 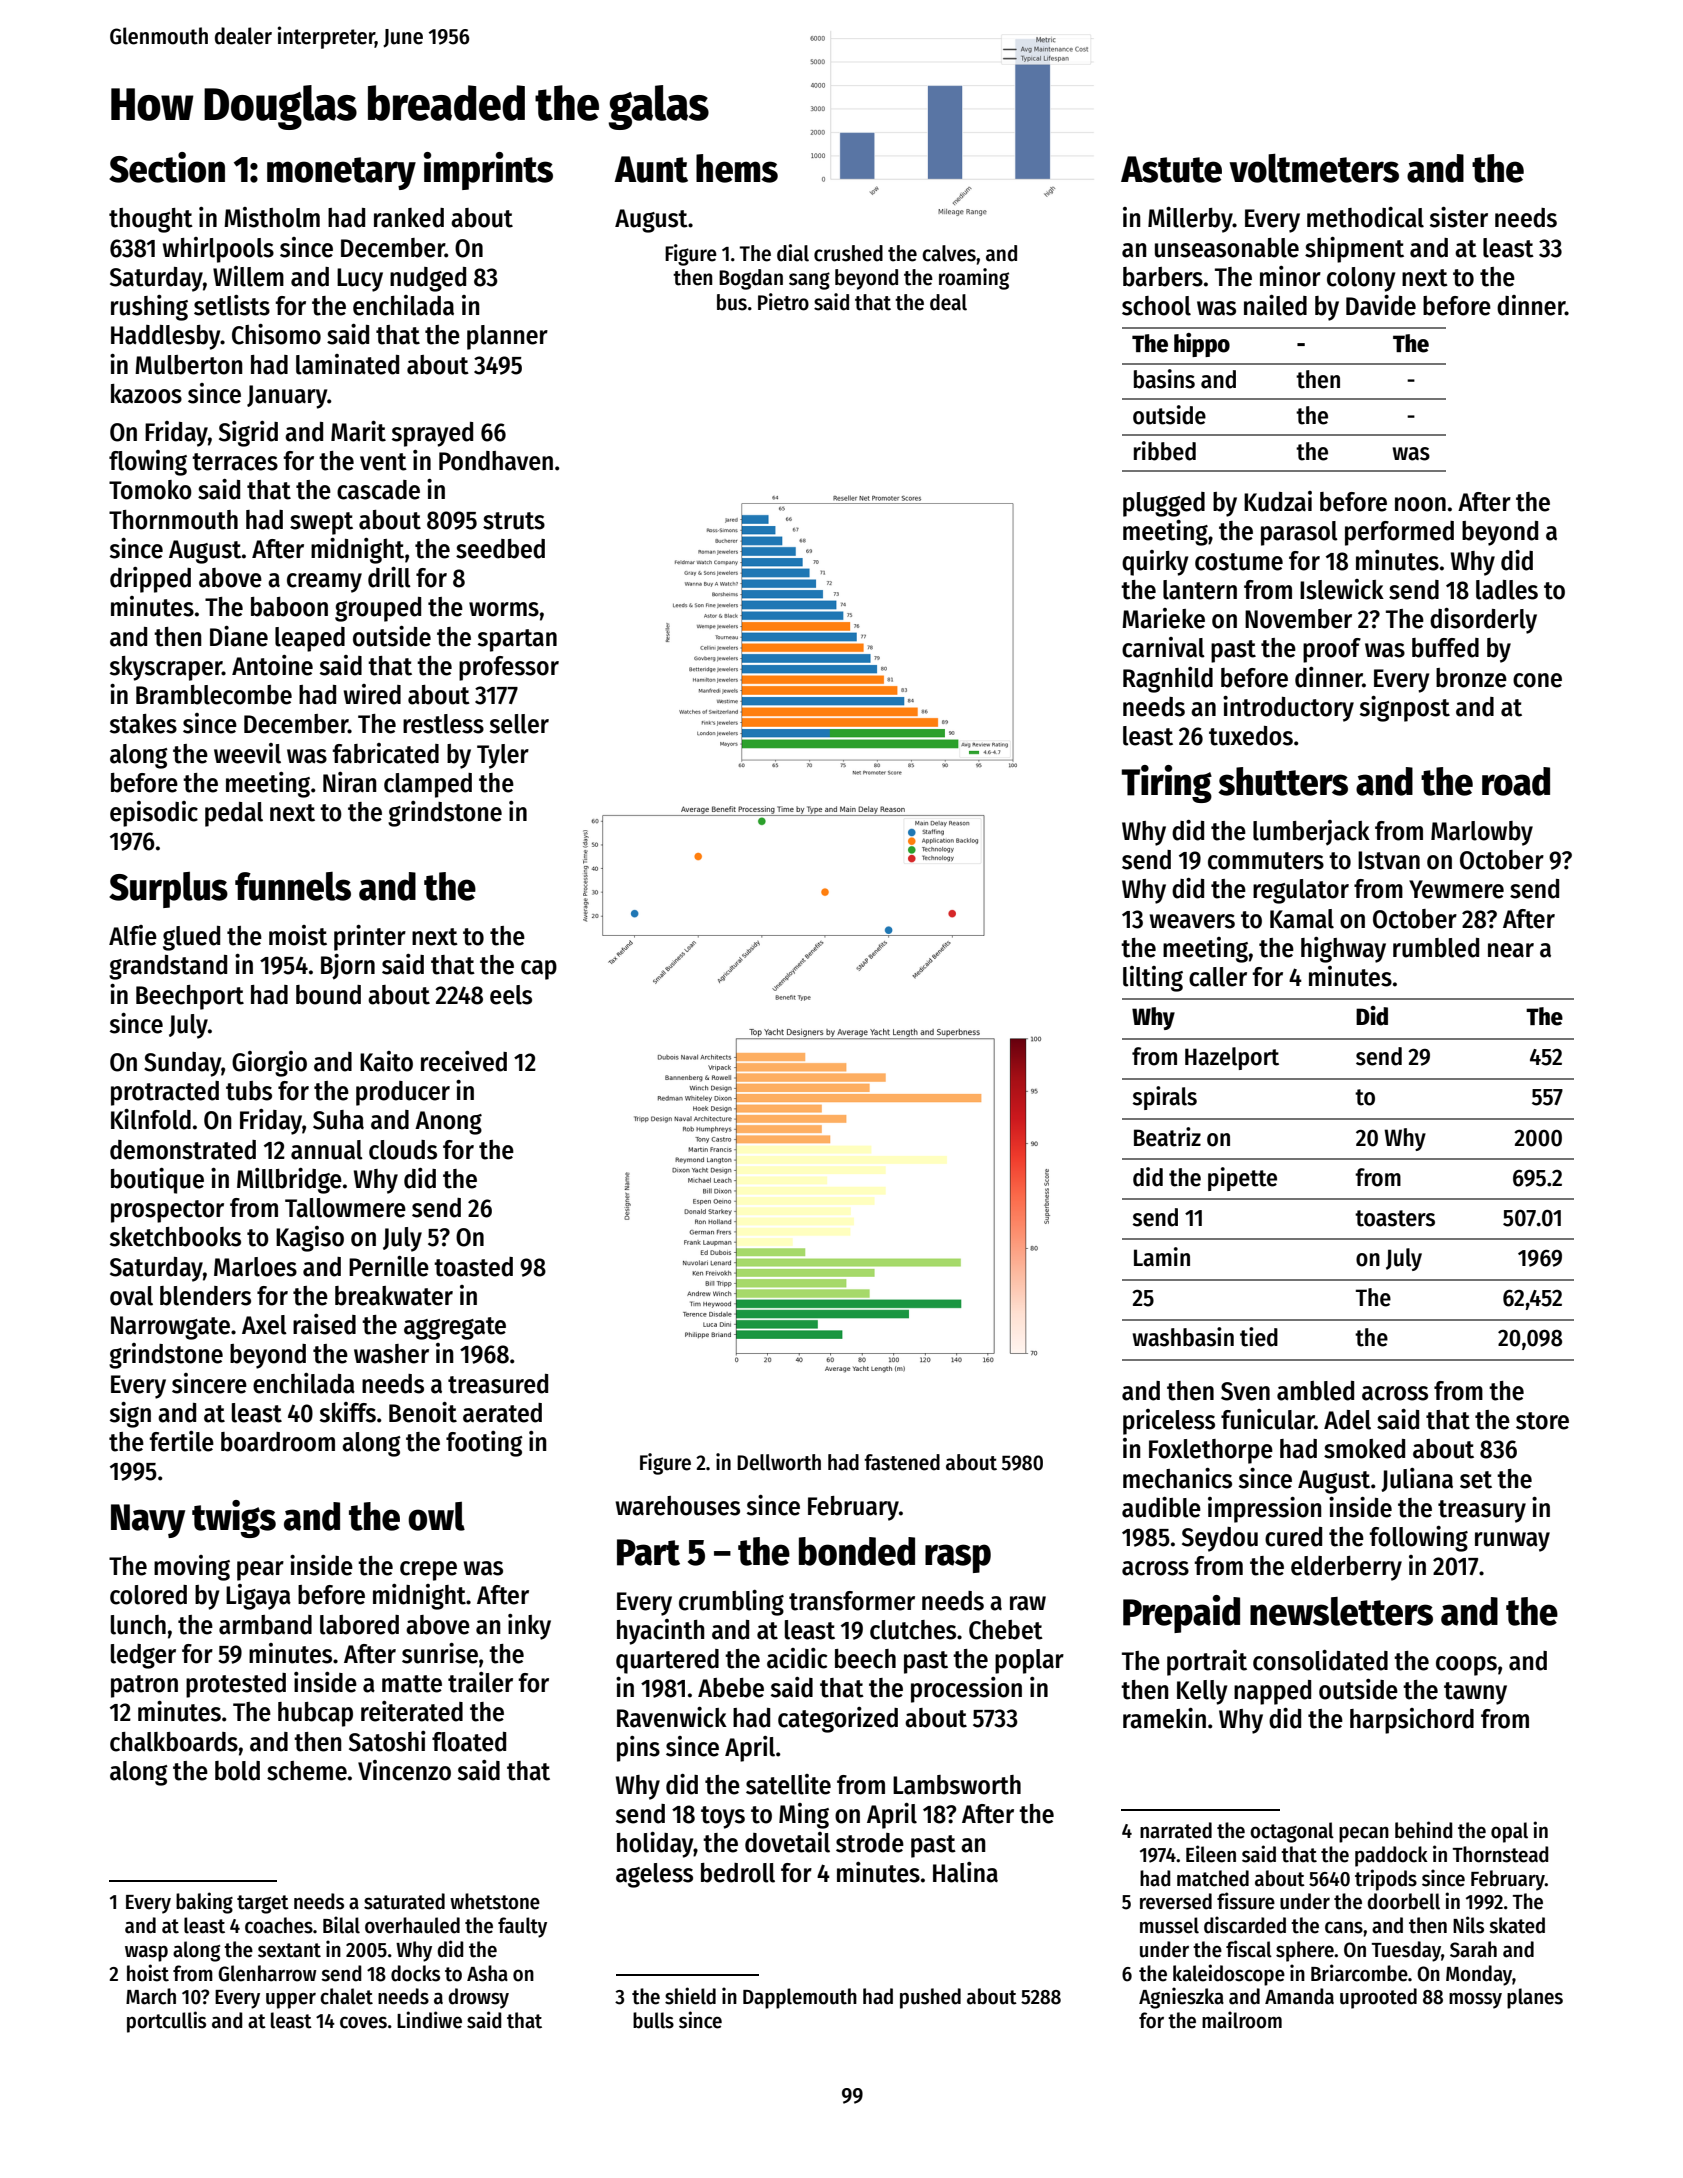 I want to click on Lindiwe, so click(x=429, y=2020).
